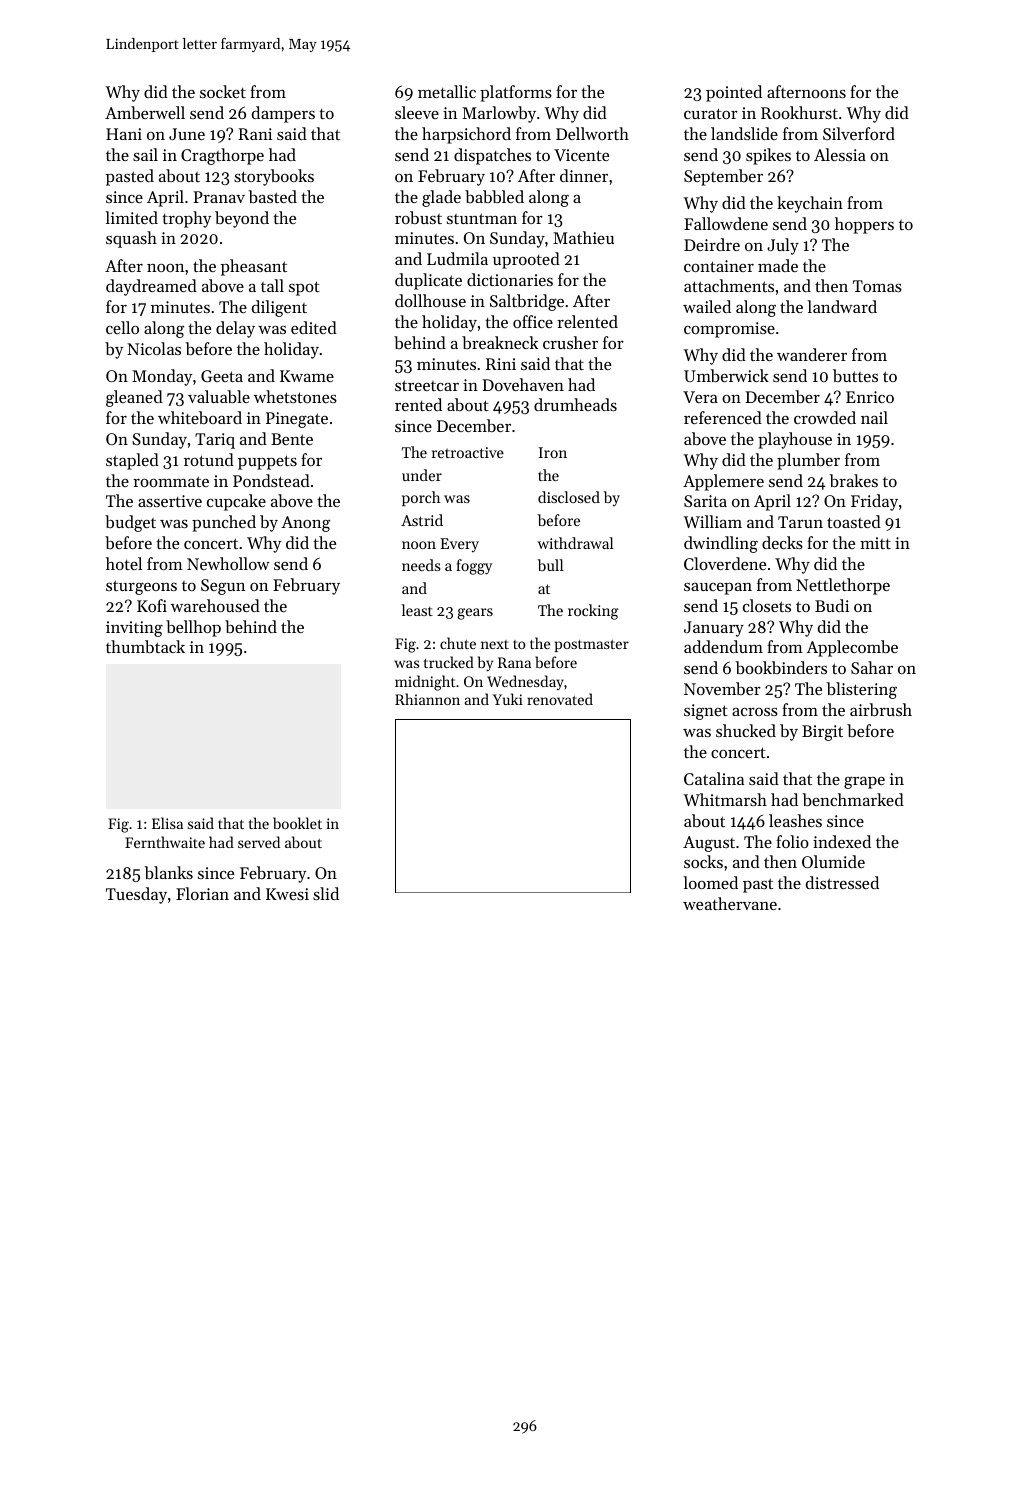 The width and height of the screenshot is (1025, 1485). What do you see at coordinates (842, 882) in the screenshot?
I see `distressed` at bounding box center [842, 882].
